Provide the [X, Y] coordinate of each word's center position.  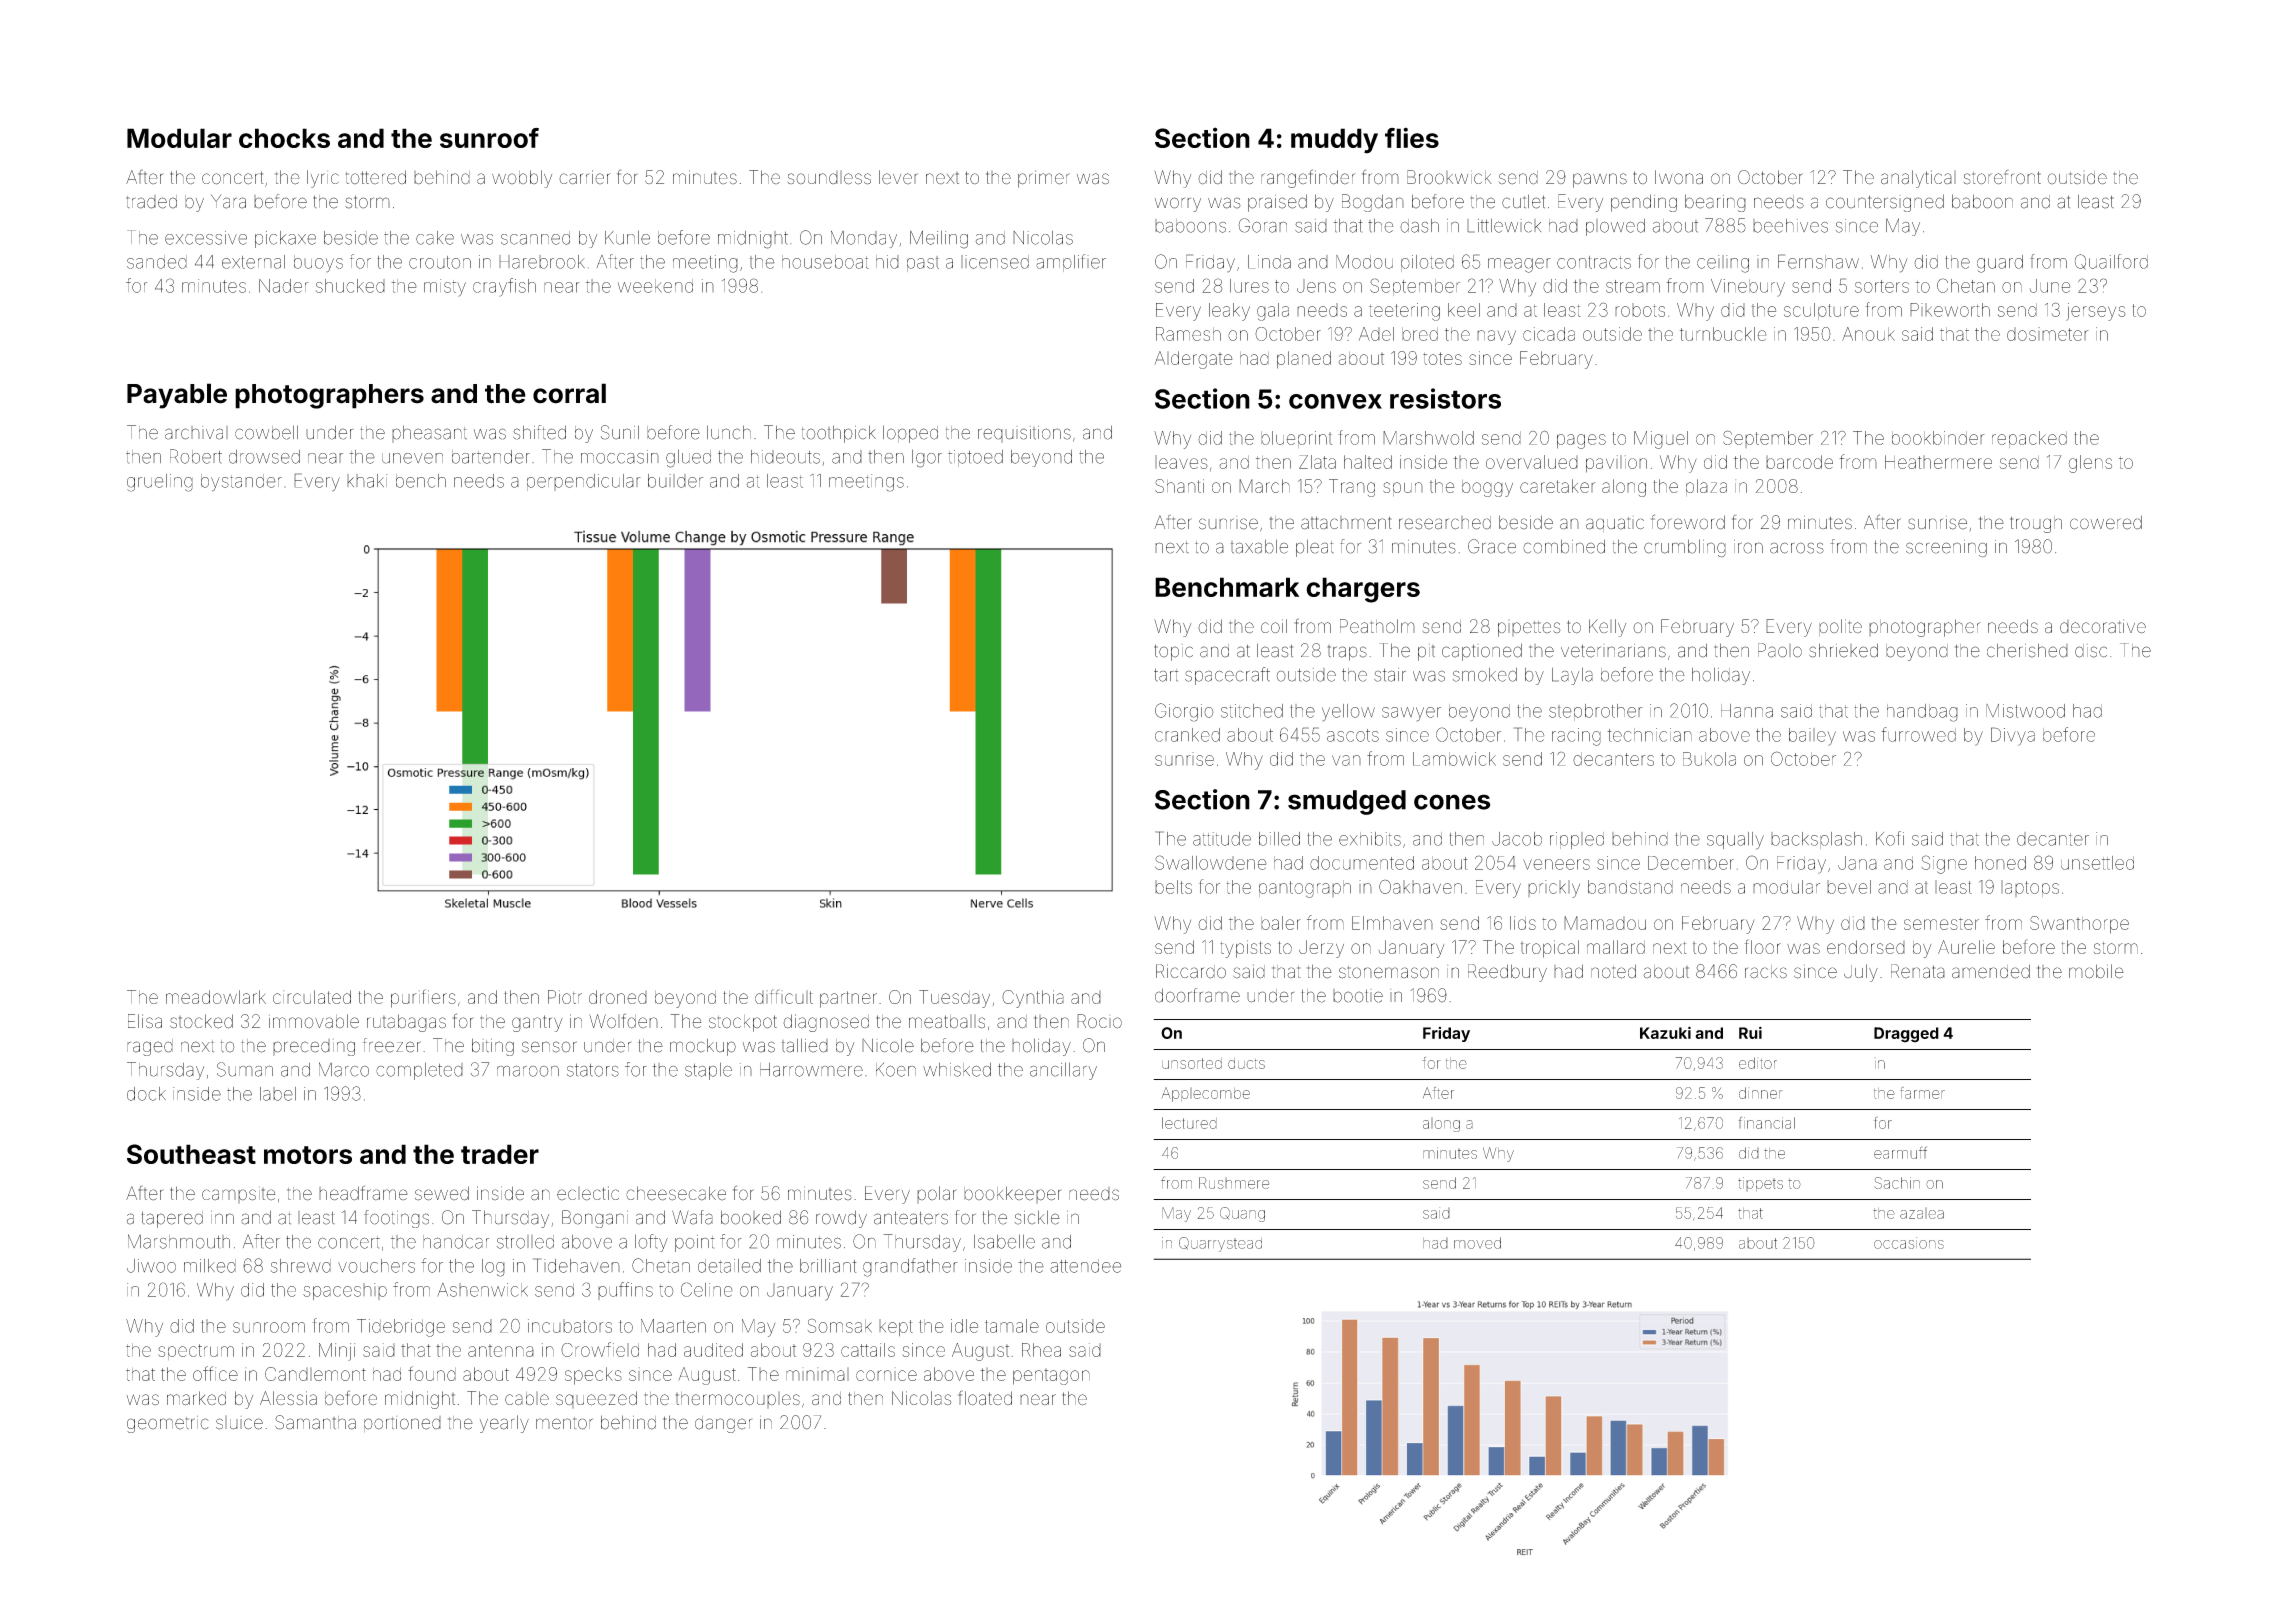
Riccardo [1191, 971]
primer [1044, 179]
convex [1335, 401]
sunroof [489, 138]
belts [1173, 887]
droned [618, 997]
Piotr [565, 997]
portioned [402, 1424]
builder [675, 481]
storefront [2002, 177]
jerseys [2095, 312]
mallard [1616, 947]
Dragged [1906, 1035]
